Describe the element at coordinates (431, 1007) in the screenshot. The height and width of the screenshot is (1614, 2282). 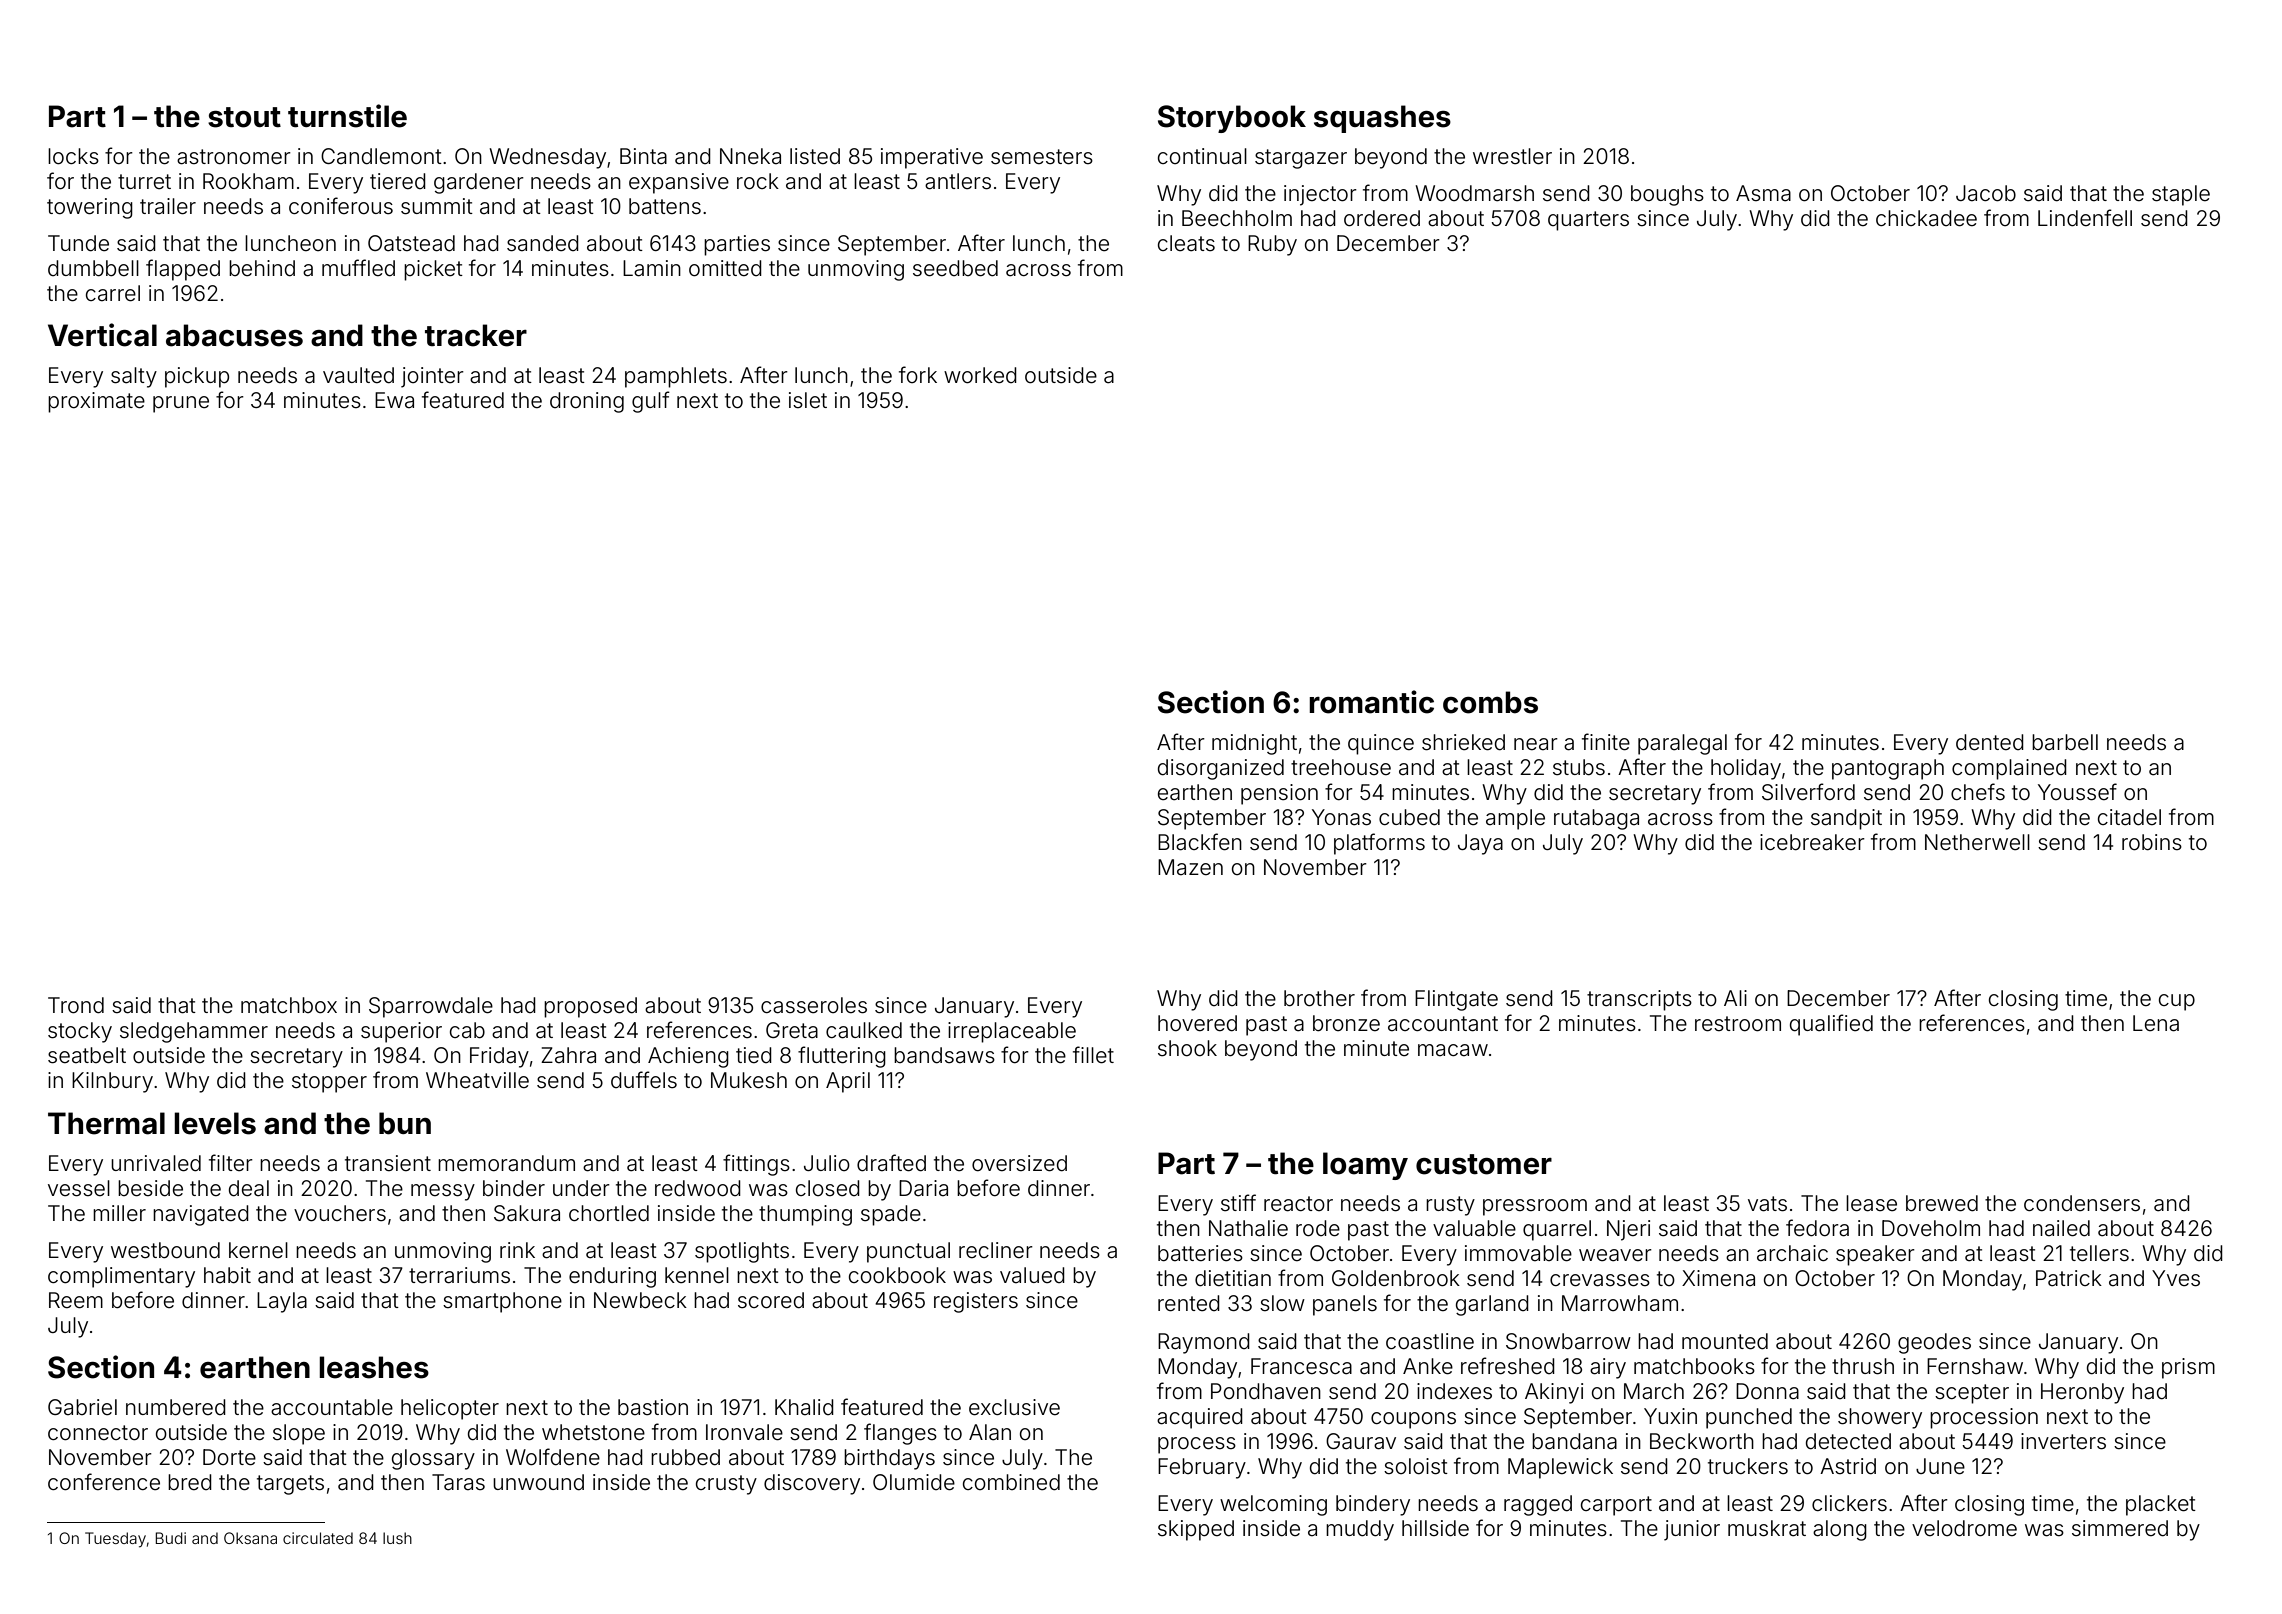
I see `Sparrowdale` at that location.
